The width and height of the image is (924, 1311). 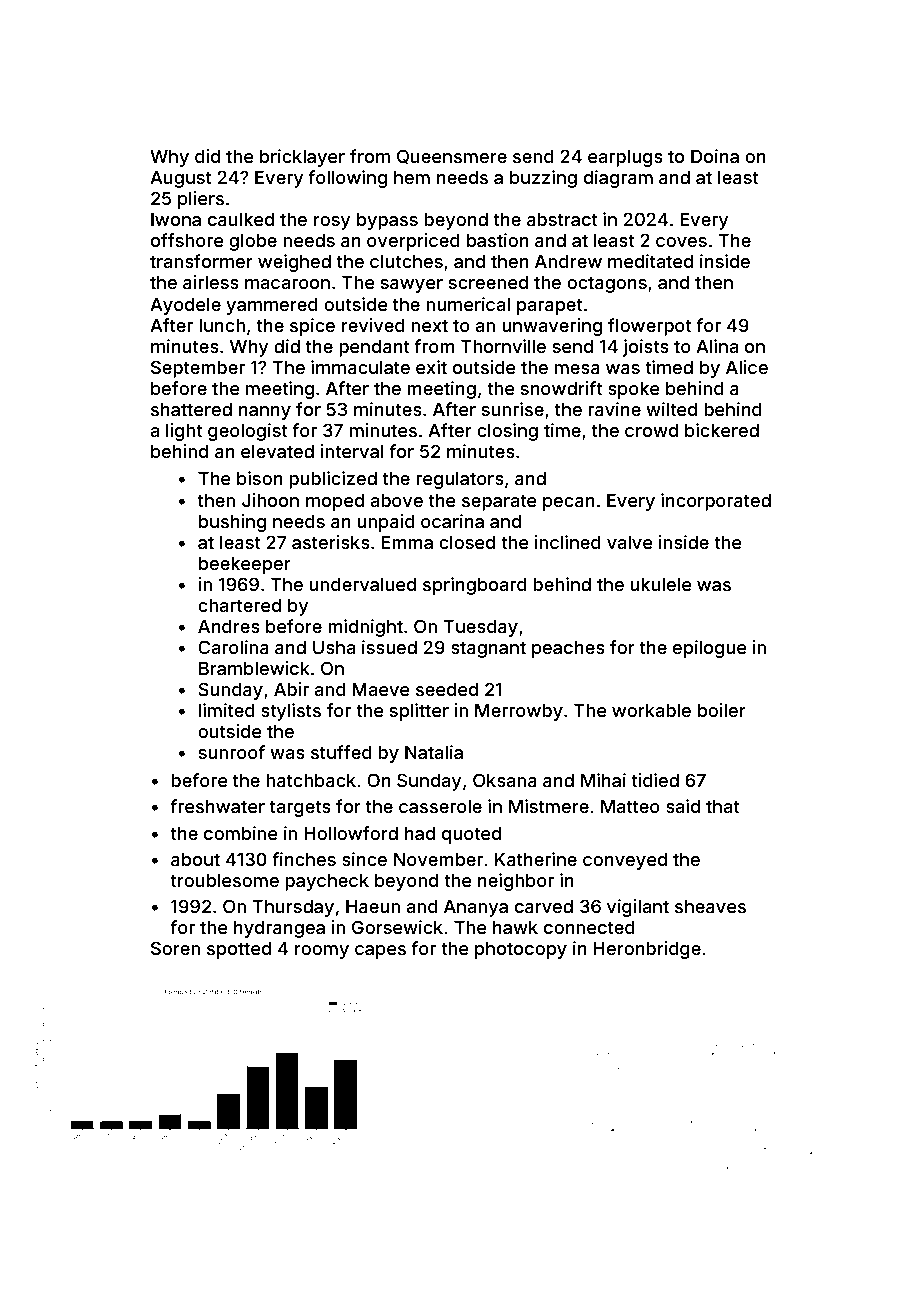 What do you see at coordinates (512, 409) in the image?
I see `sunrise` at bounding box center [512, 409].
